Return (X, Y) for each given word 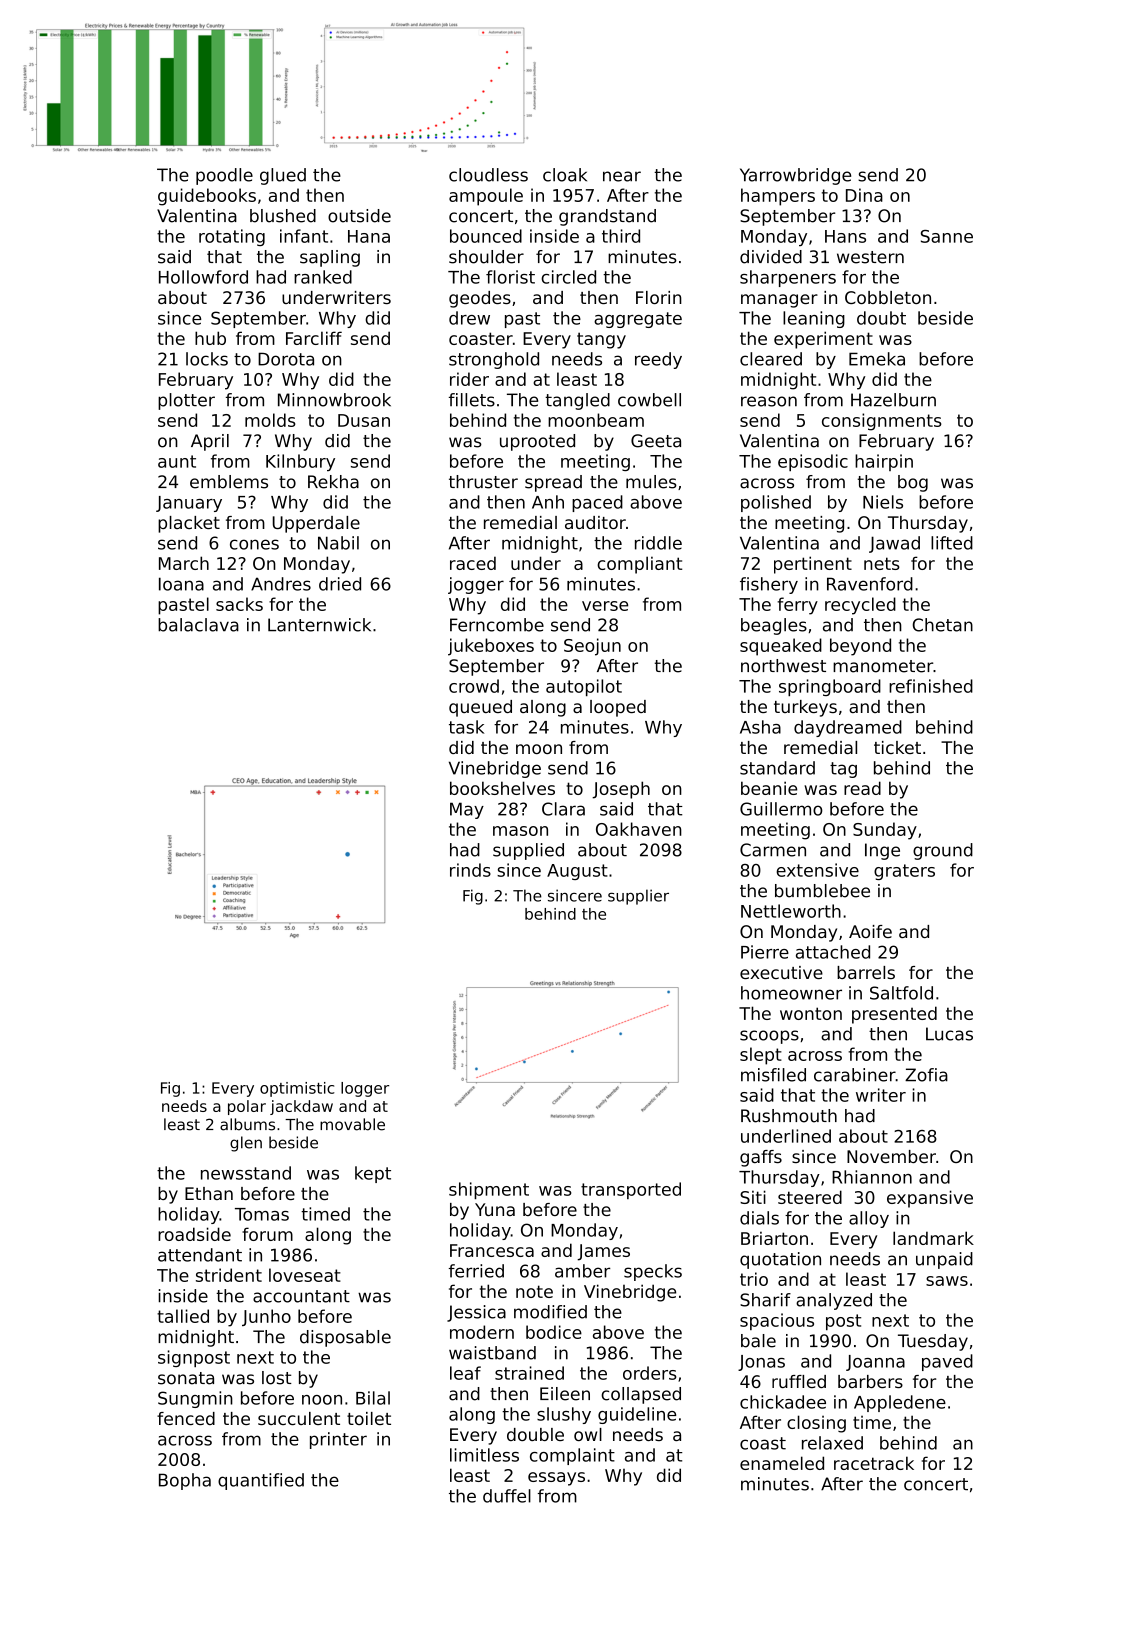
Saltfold (901, 993)
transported (631, 1190)
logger (365, 1089)
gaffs (761, 1158)
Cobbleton (888, 297)
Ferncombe (497, 625)
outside (359, 216)
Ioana (181, 584)
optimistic (297, 1089)
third (621, 236)
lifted (952, 543)
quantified (261, 1481)
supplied (528, 851)
